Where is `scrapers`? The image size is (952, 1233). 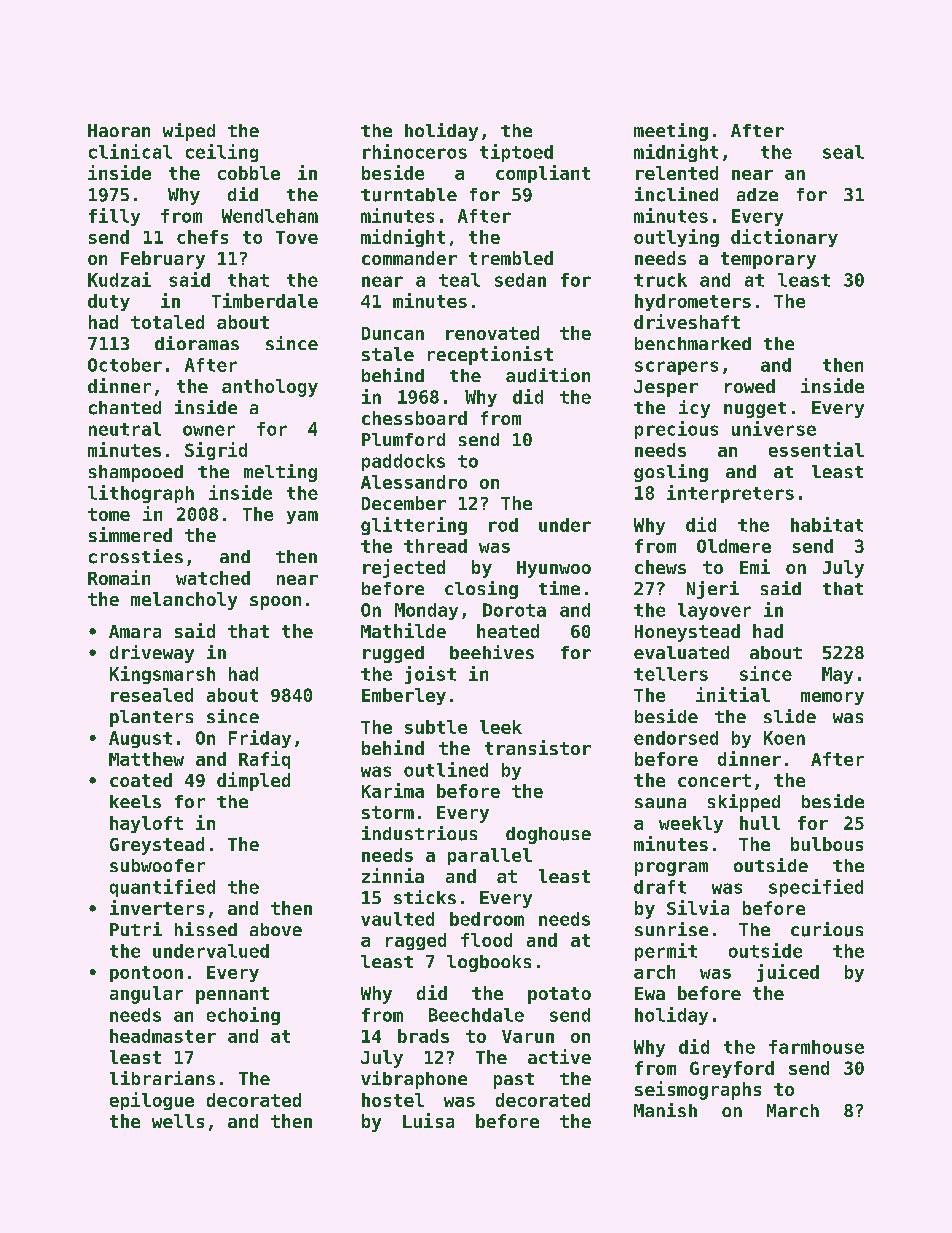 scrapers is located at coordinates (676, 368).
